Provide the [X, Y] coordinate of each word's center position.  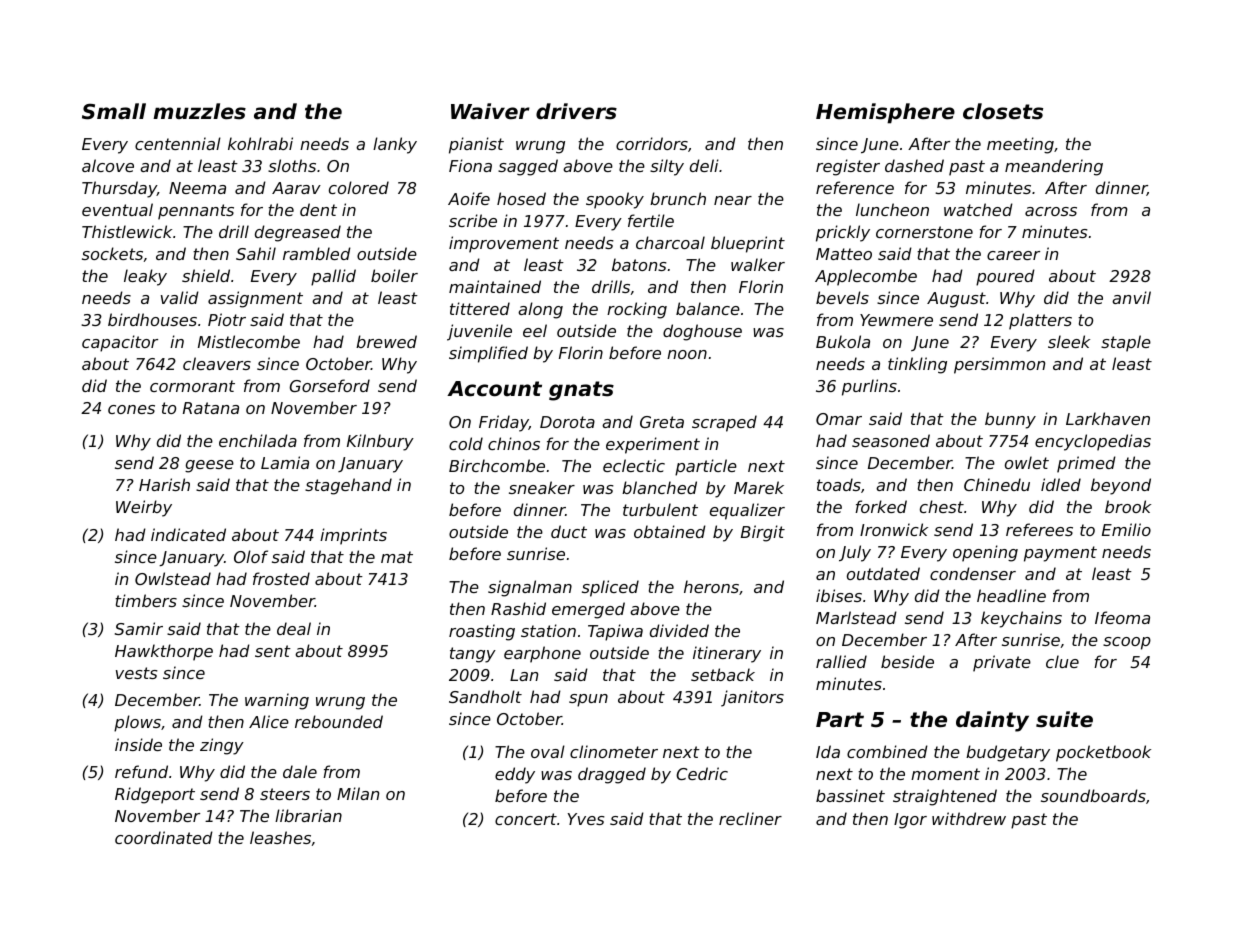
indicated [188, 534]
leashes [280, 837]
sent [273, 651]
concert [526, 819]
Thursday [119, 189]
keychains [1021, 619]
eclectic [634, 465]
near [733, 200]
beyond [1121, 486]
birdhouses [152, 319]
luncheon [892, 209]
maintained [495, 286]
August [956, 300]
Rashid [518, 608]
